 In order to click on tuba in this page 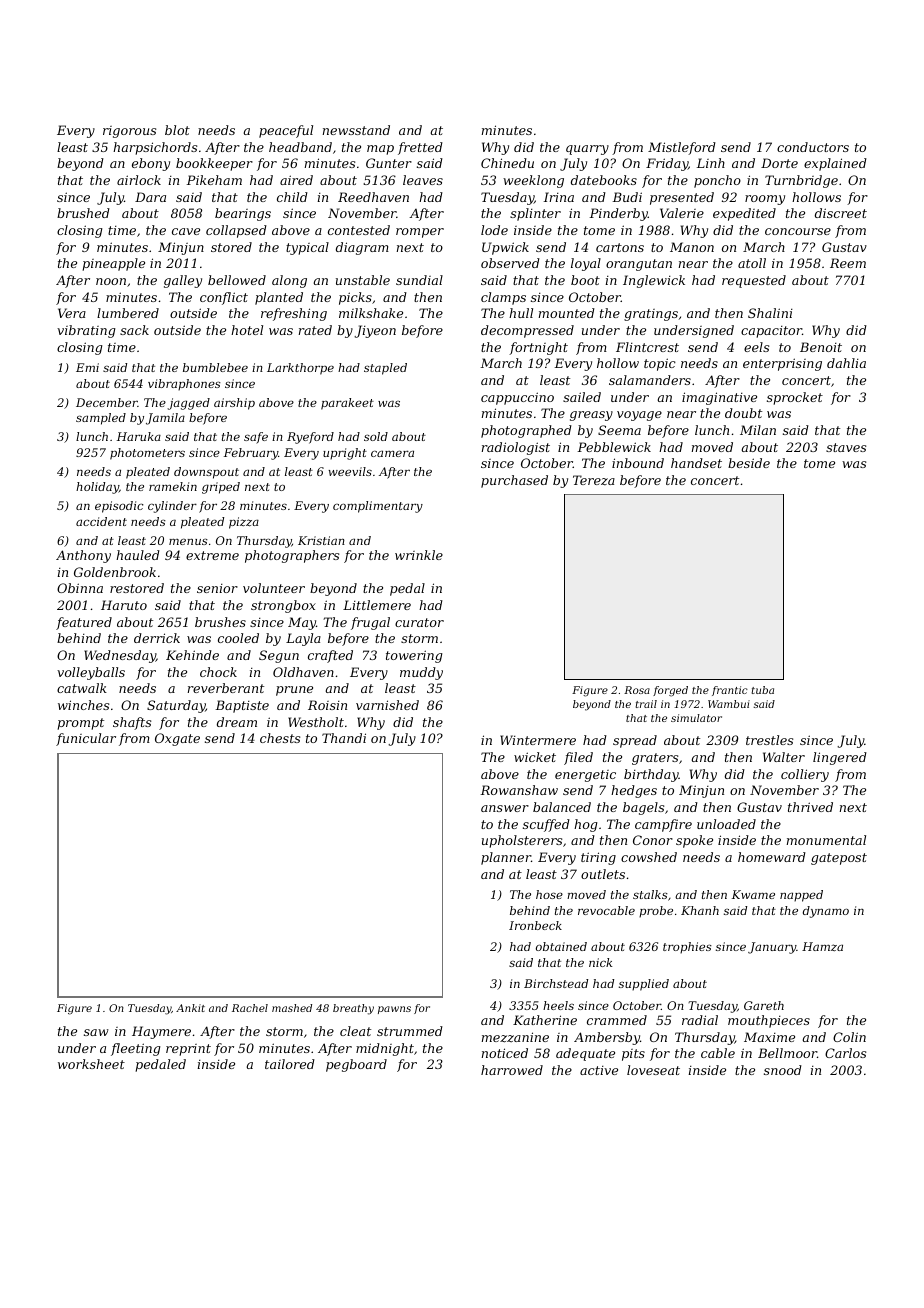, I will do `click(763, 690)`.
